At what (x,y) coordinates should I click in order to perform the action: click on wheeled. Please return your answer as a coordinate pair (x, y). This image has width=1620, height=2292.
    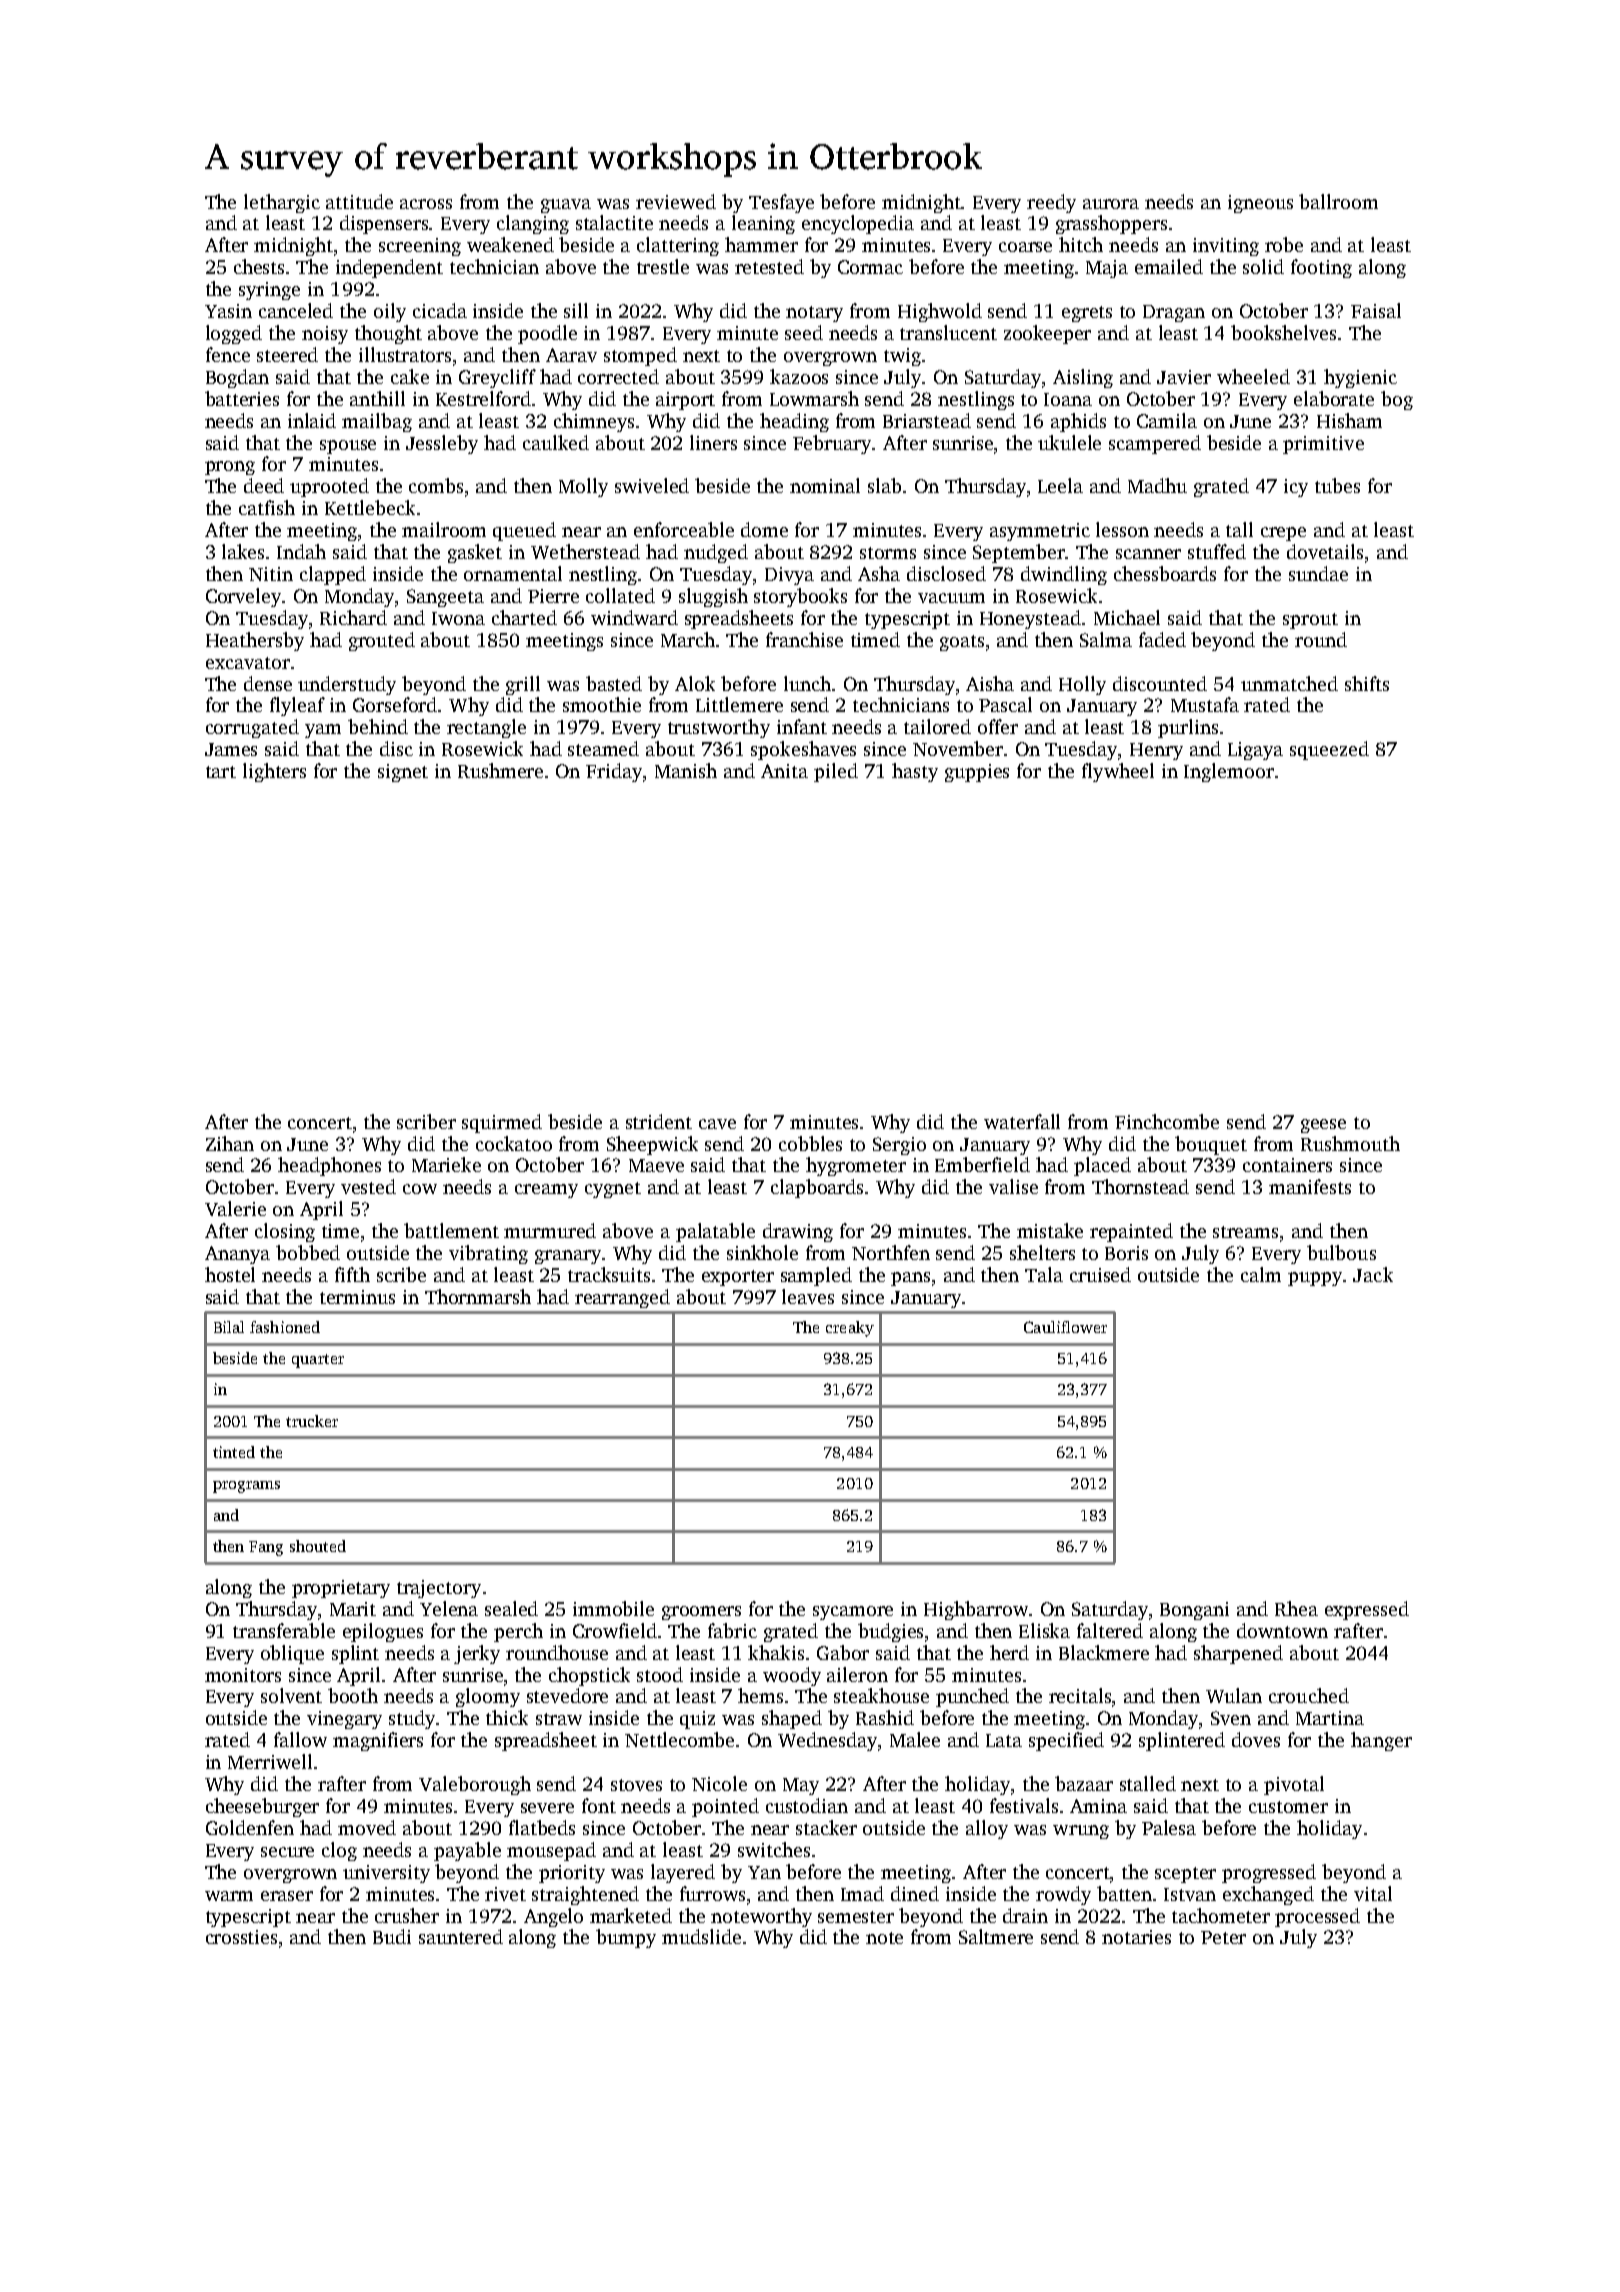
    Looking at the image, I should click on (1253, 376).
